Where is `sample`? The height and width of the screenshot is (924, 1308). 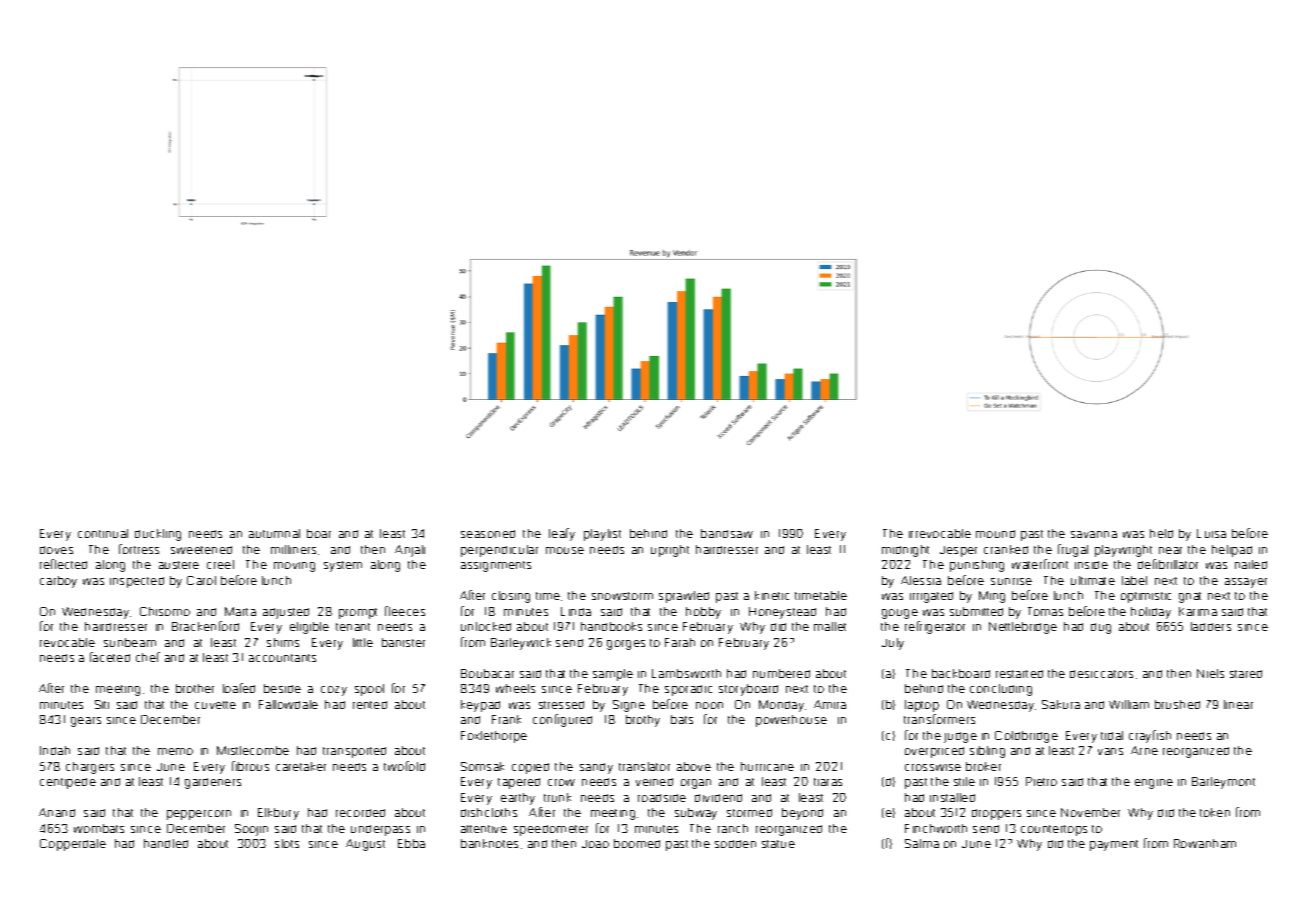 sample is located at coordinates (613, 675).
